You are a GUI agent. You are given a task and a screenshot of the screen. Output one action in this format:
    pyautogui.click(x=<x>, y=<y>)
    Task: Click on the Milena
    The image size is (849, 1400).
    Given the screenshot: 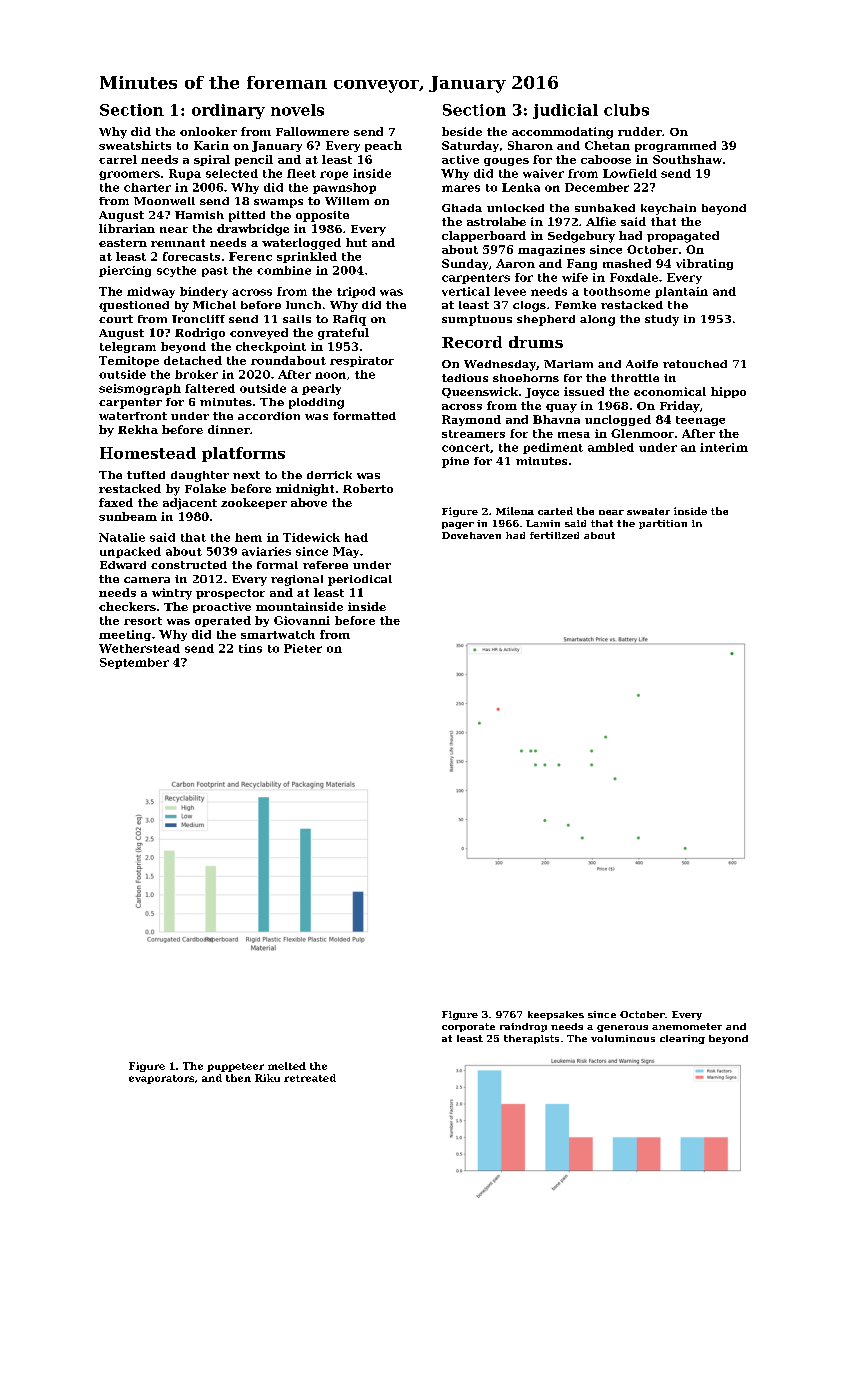 What is the action you would take?
    pyautogui.click(x=515, y=511)
